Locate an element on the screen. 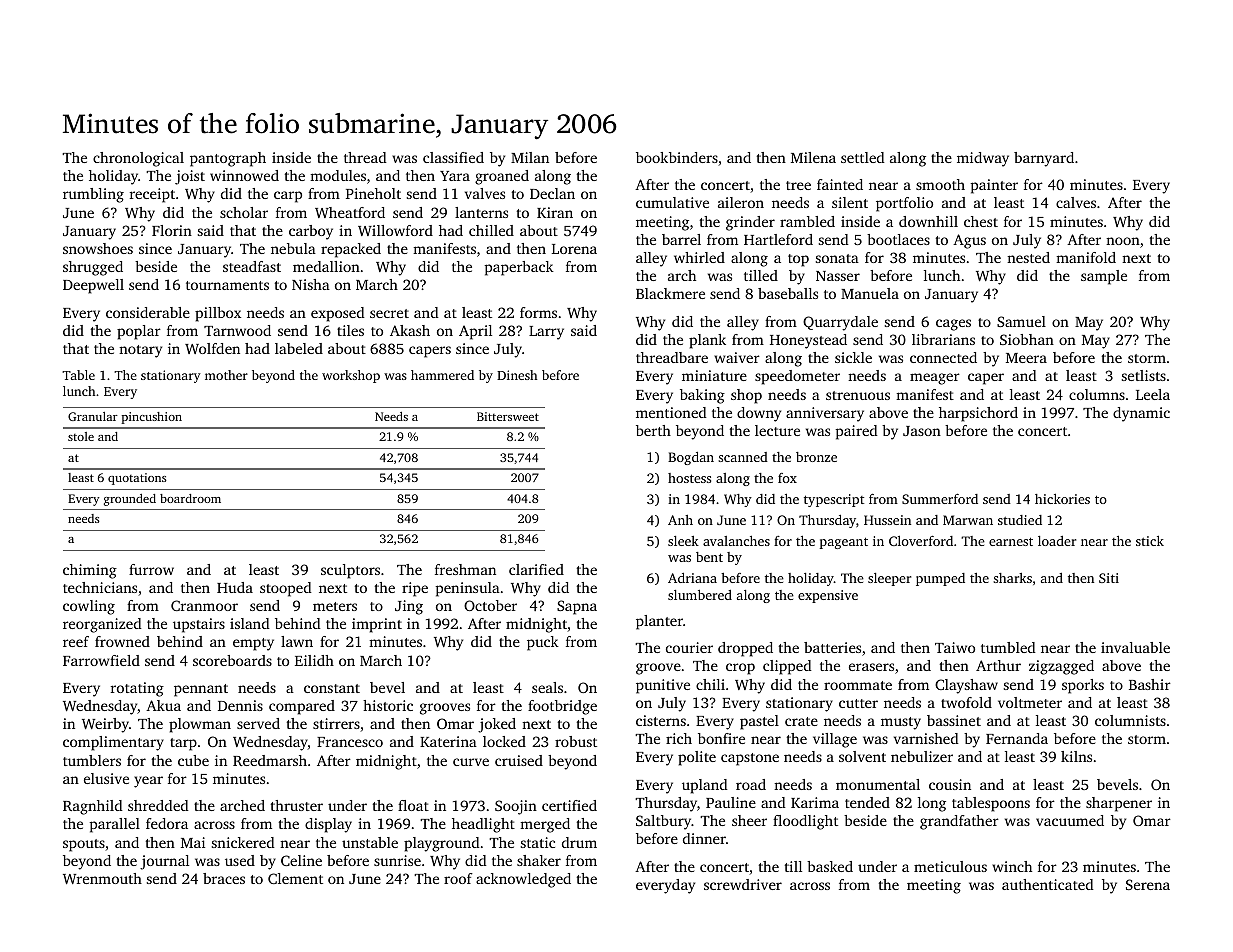  calves is located at coordinates (1076, 202).
